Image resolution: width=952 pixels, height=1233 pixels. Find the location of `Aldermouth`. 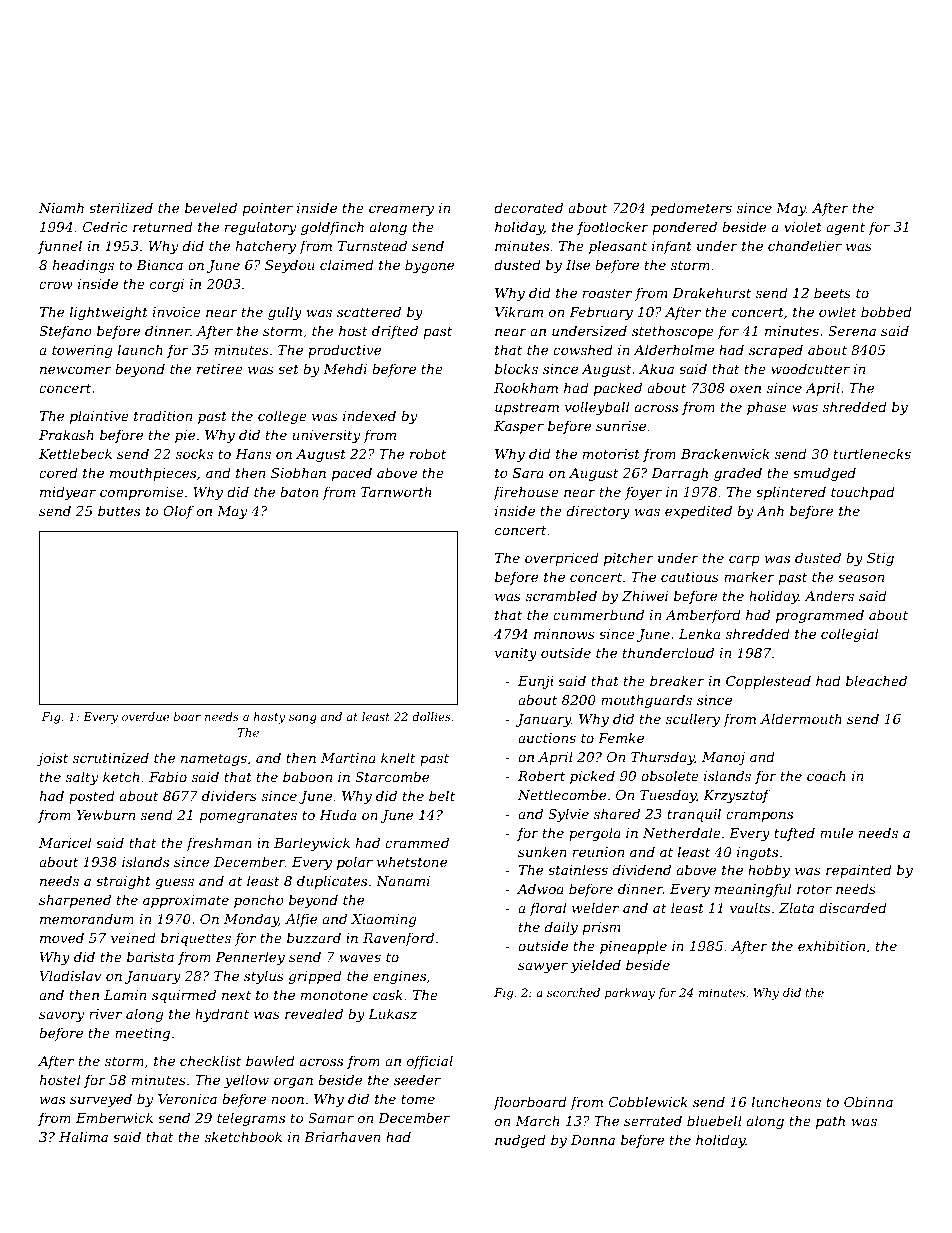

Aldermouth is located at coordinates (801, 718).
